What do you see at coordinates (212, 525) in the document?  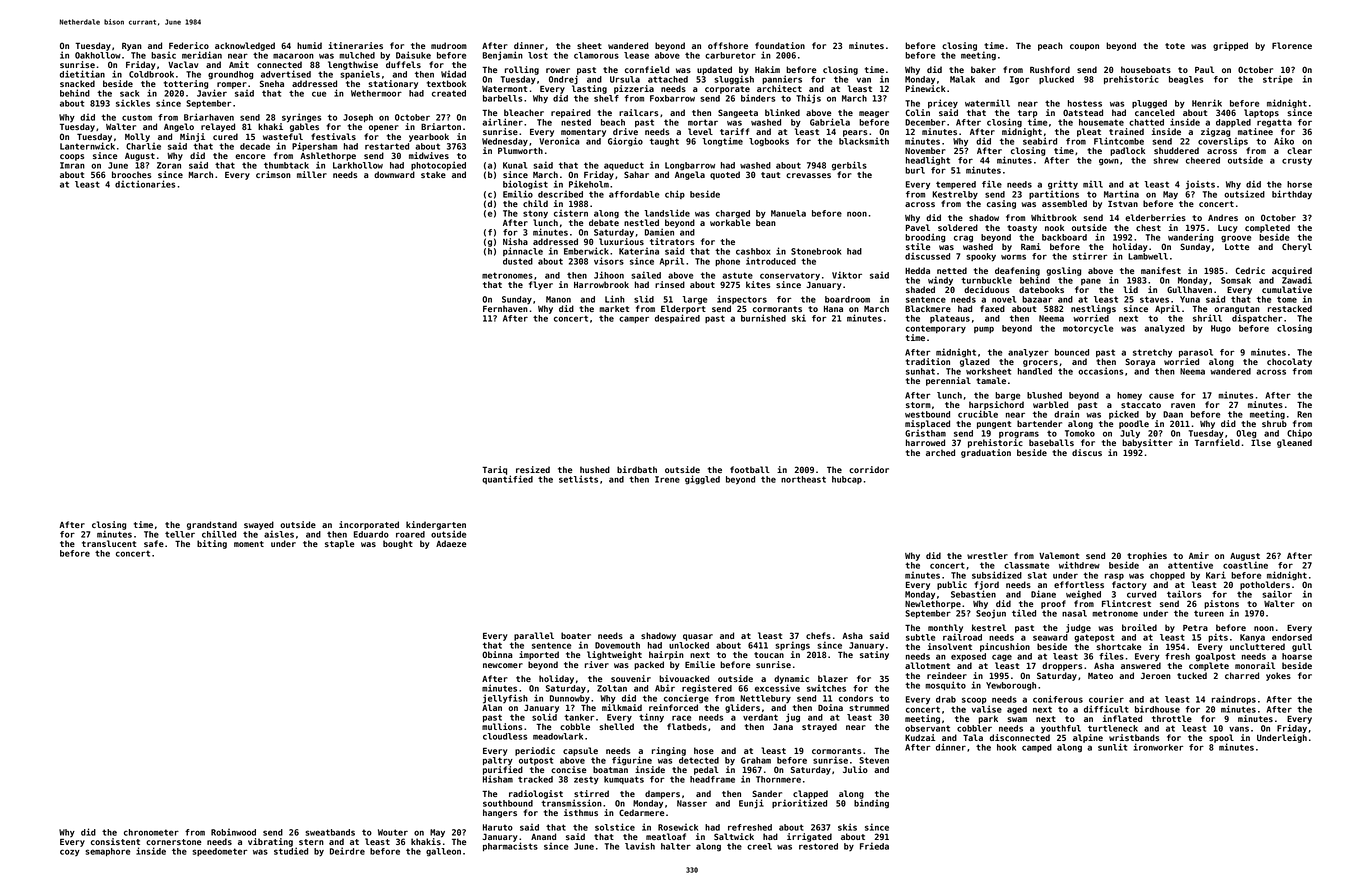 I see `grandstand` at bounding box center [212, 525].
